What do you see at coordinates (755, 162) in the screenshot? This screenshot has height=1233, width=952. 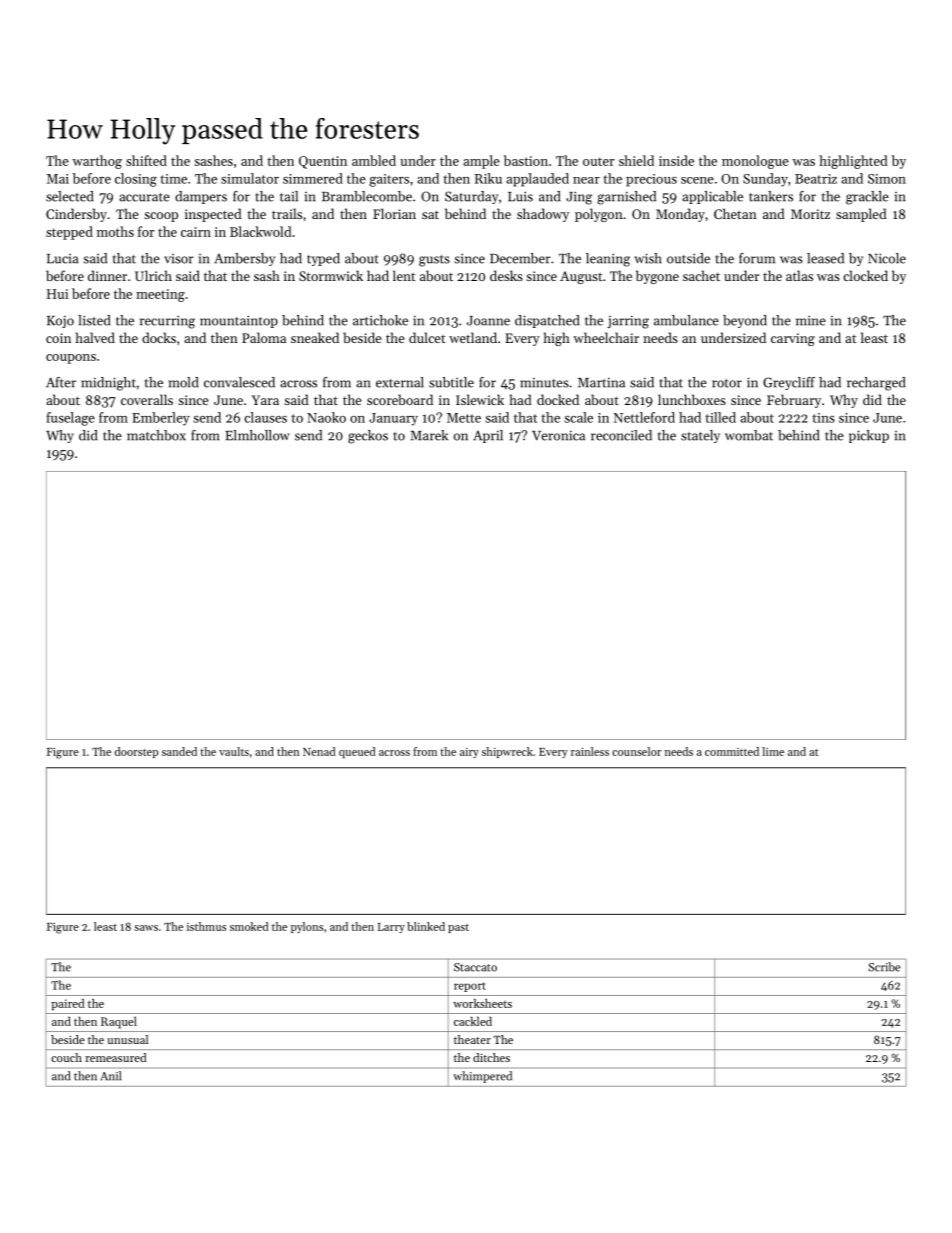 I see `monologue` at bounding box center [755, 162].
